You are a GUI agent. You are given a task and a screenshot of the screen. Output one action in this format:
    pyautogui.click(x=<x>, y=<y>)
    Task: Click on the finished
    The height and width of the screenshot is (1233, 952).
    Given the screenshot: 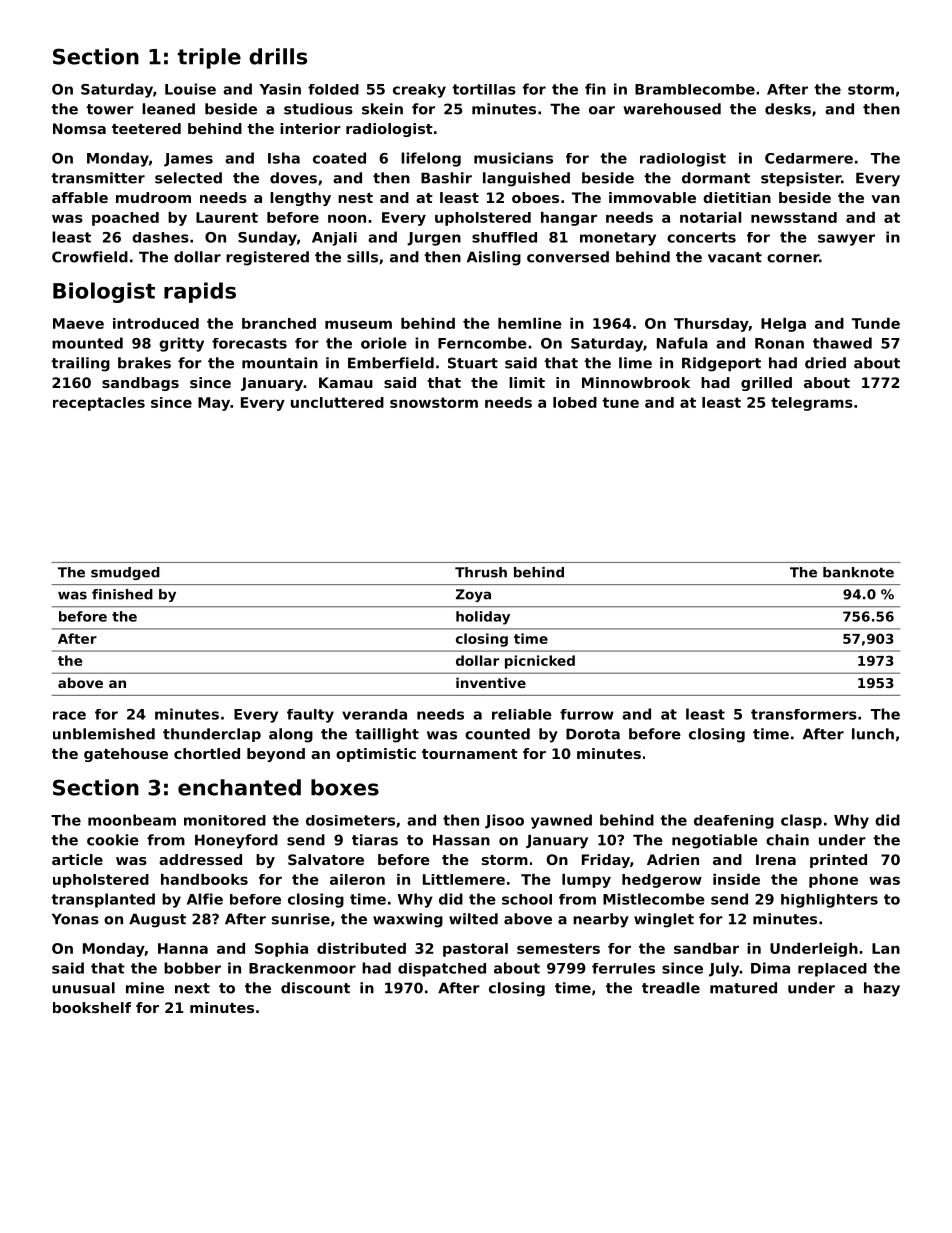 What is the action you would take?
    pyautogui.click(x=122, y=594)
